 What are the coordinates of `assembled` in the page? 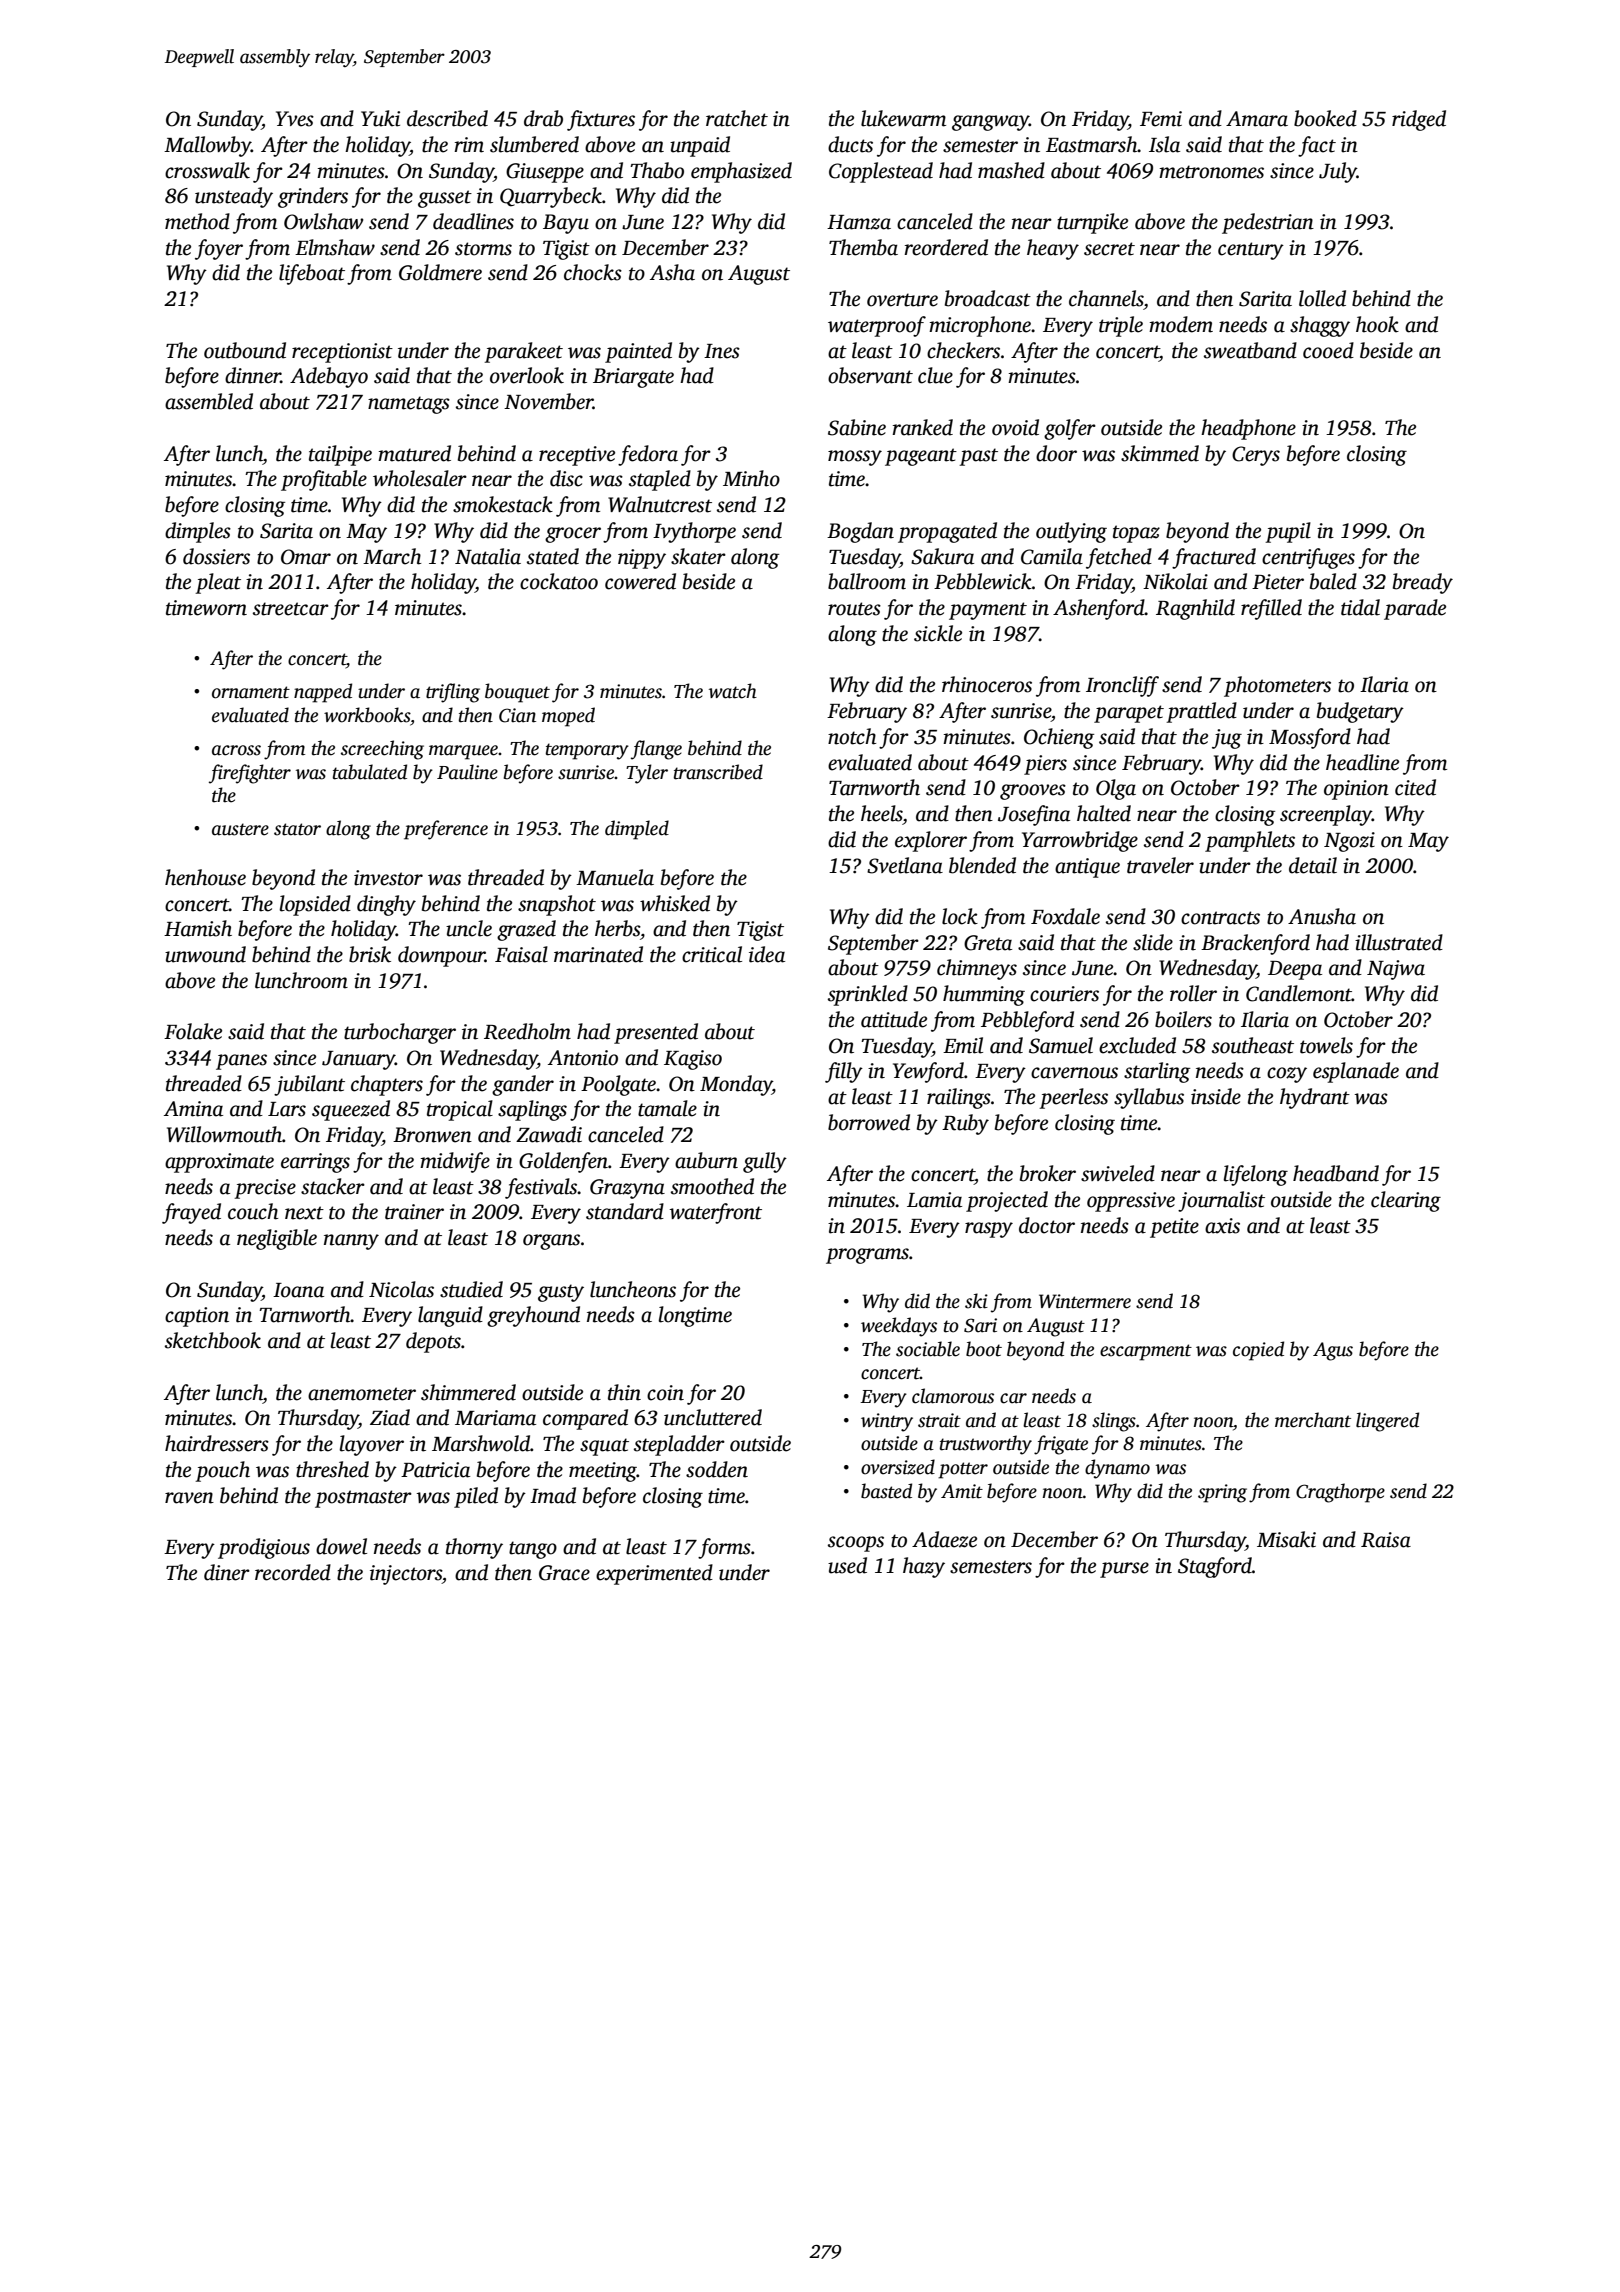 It's located at (209, 401).
